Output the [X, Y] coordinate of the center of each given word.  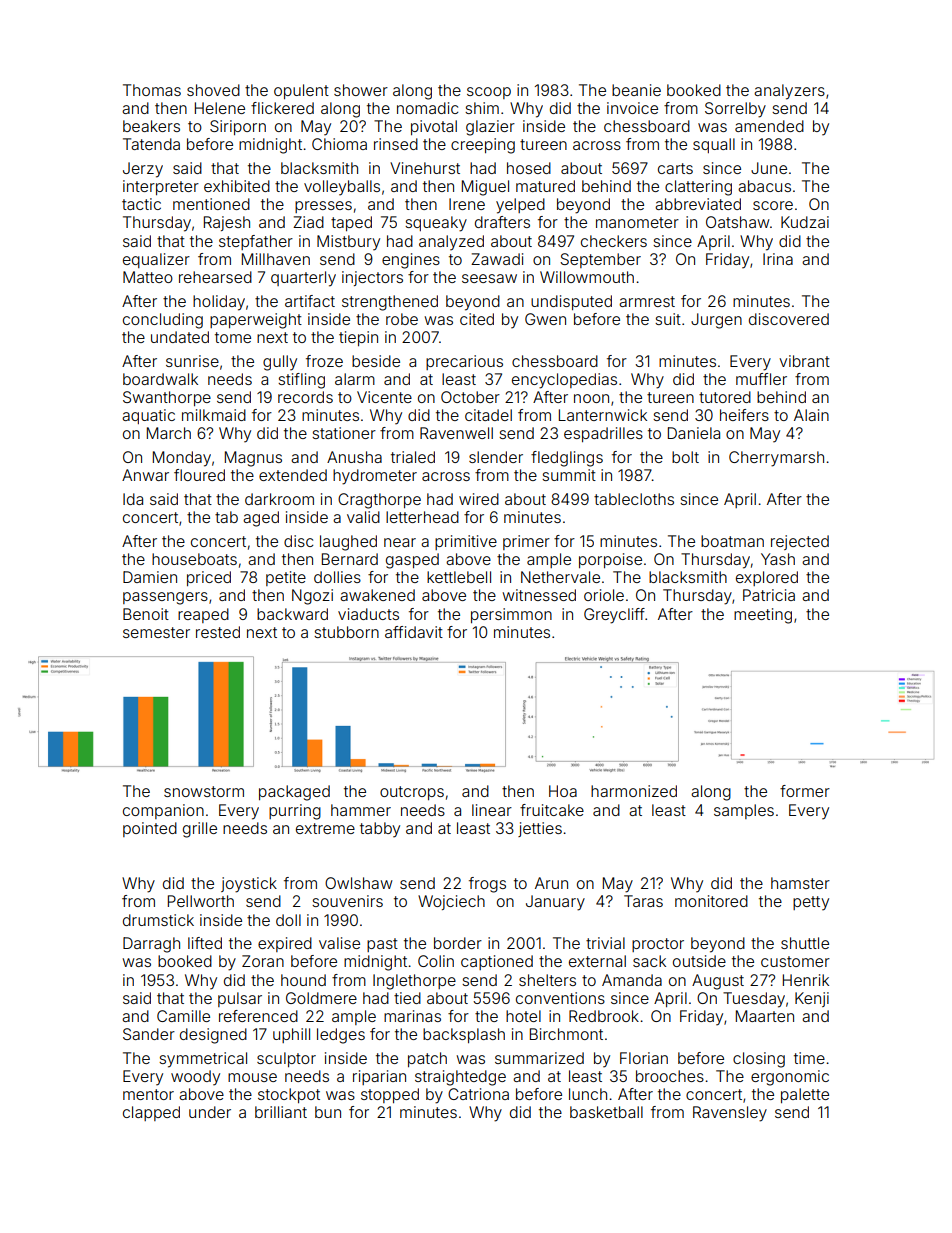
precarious [464, 362]
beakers [151, 126]
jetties [540, 829]
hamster [800, 883]
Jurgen [716, 321]
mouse [252, 1077]
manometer [637, 222]
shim [482, 108]
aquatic [148, 416]
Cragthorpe [379, 501]
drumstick [158, 920]
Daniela [694, 433]
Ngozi [312, 597]
